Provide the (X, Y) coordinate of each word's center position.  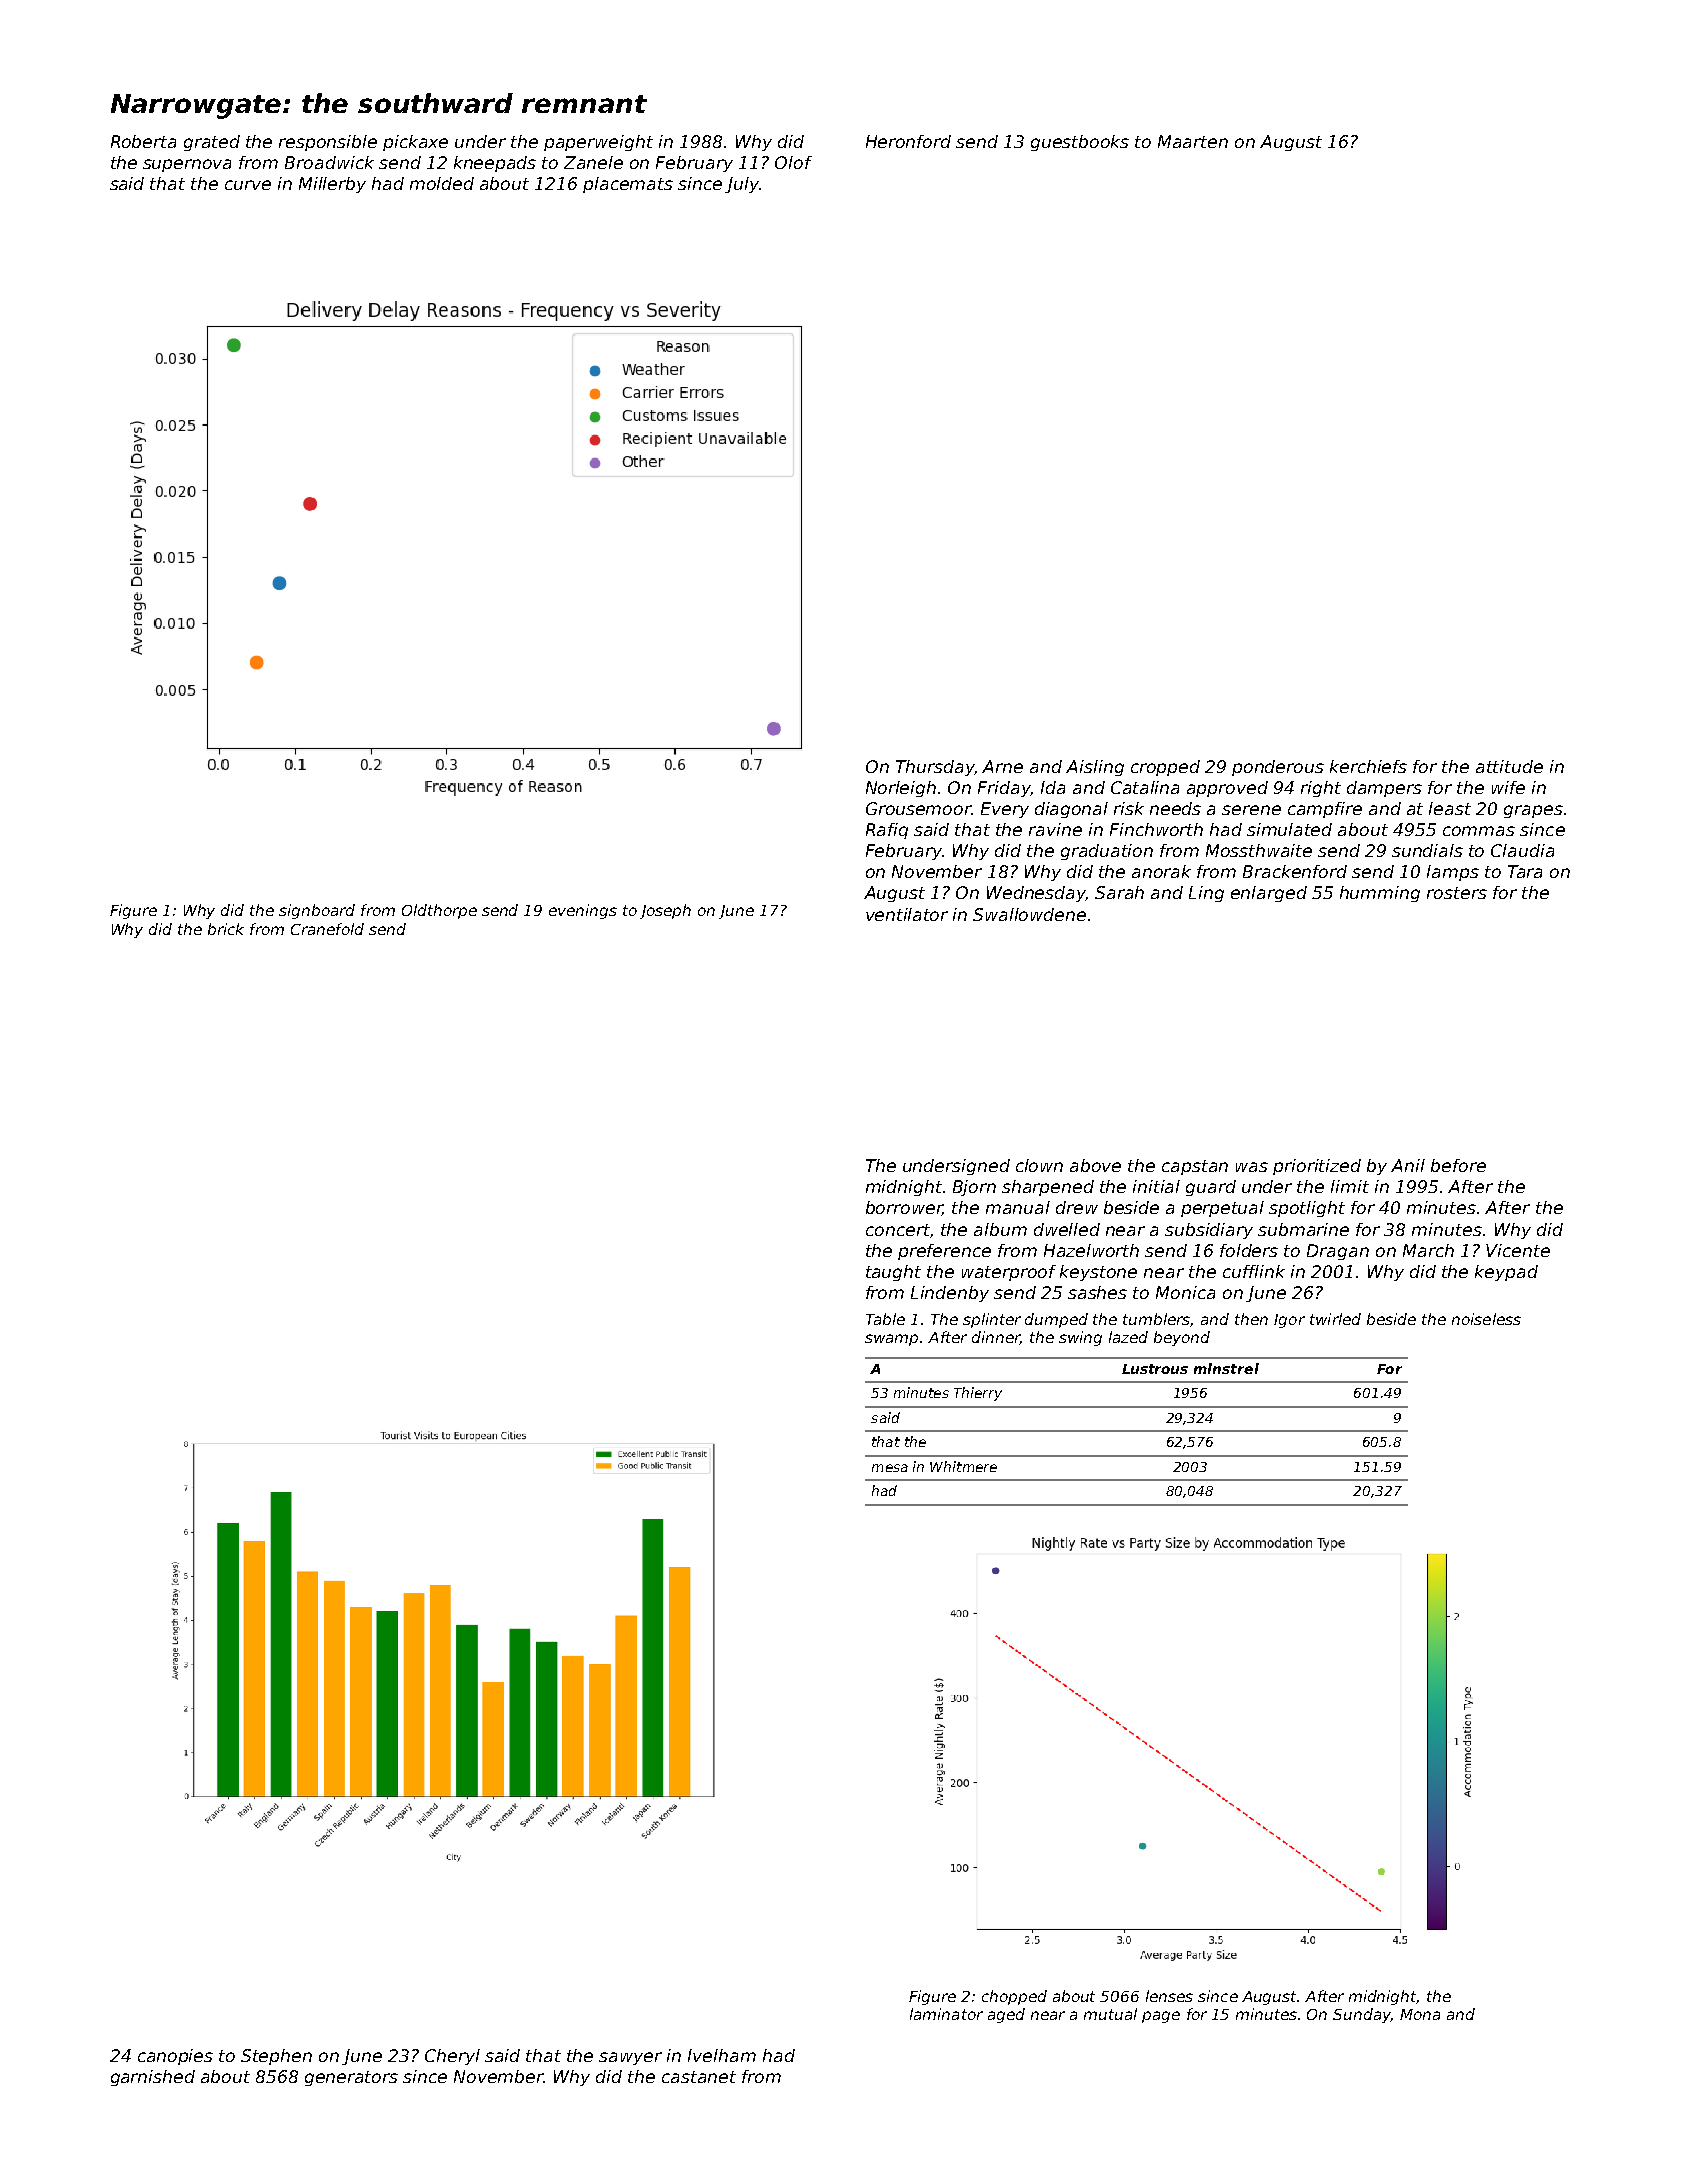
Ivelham (722, 2055)
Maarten (1193, 141)
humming (1380, 894)
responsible (328, 143)
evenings (583, 911)
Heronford (908, 141)
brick (226, 929)
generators (351, 2078)
